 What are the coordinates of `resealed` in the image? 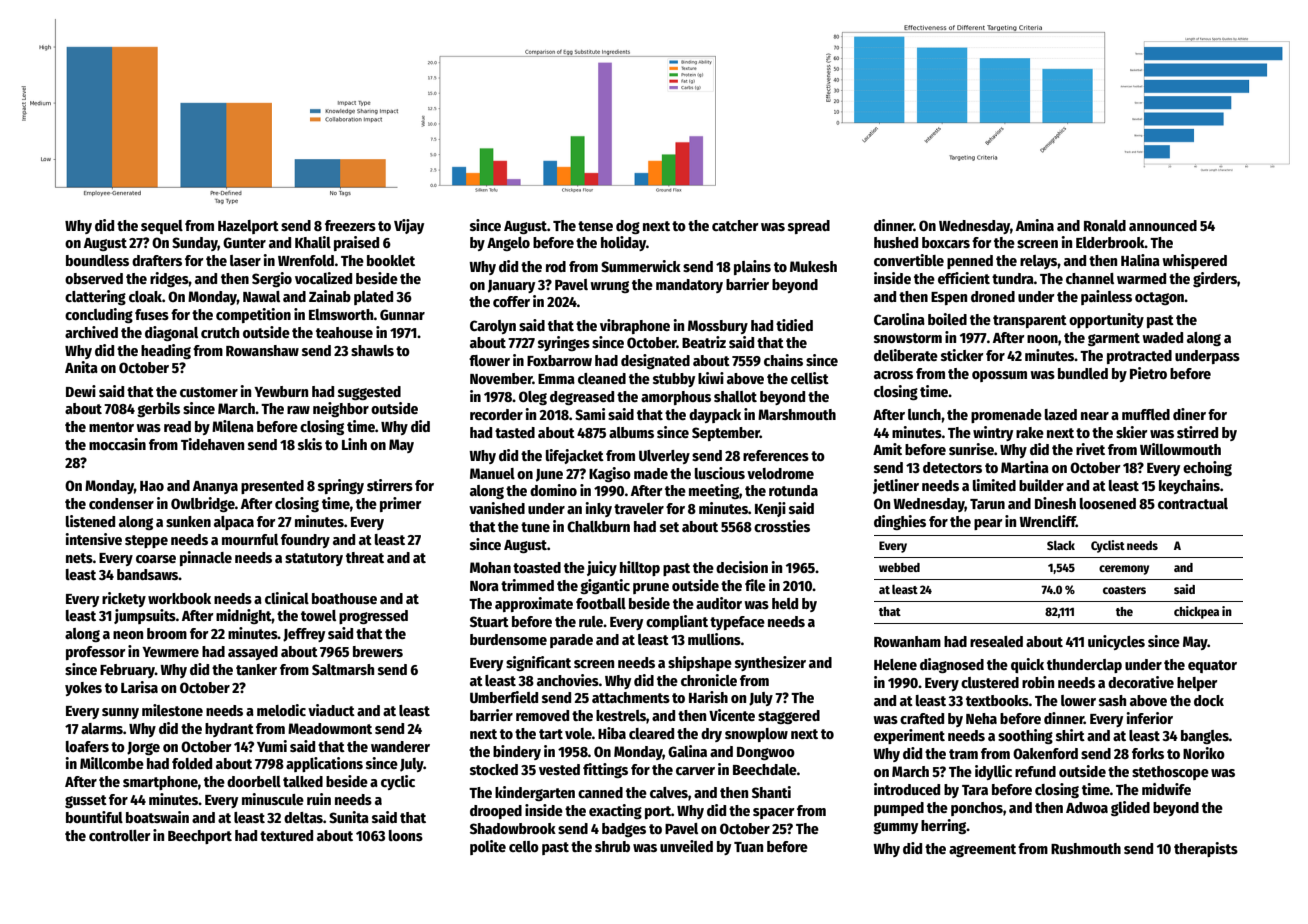 It's located at (996, 641).
